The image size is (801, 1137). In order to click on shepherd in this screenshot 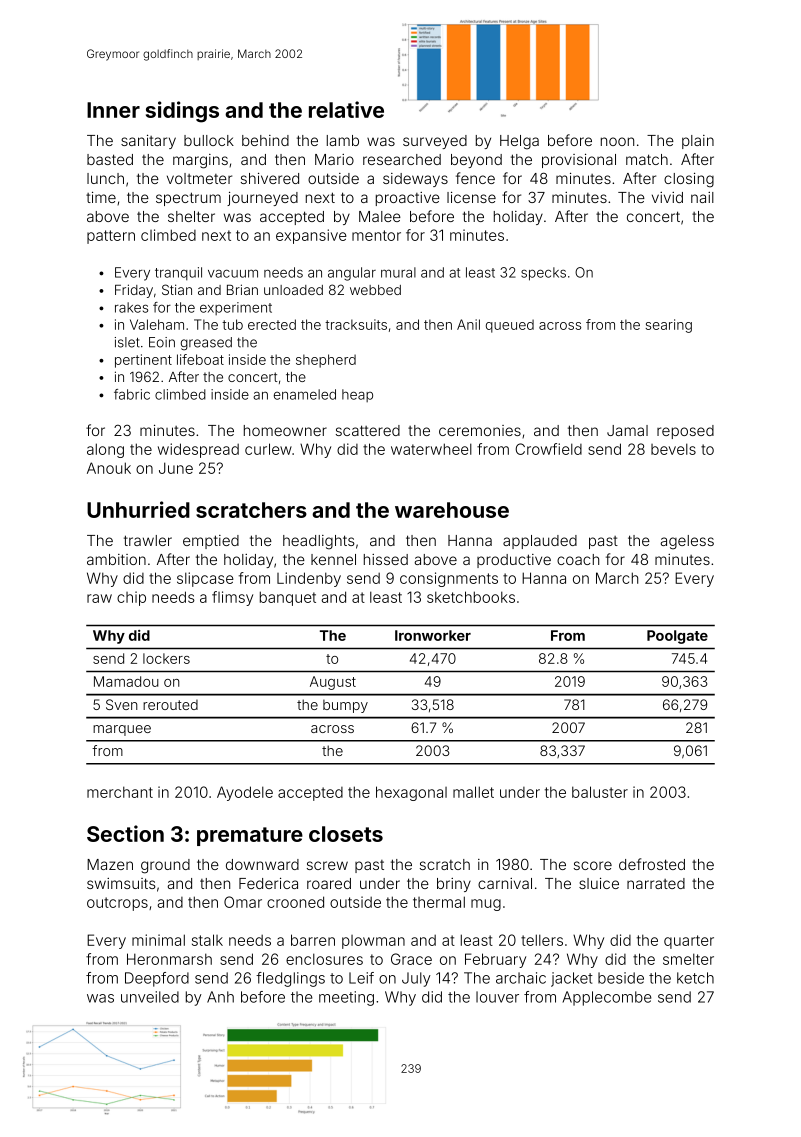, I will do `click(326, 361)`.
